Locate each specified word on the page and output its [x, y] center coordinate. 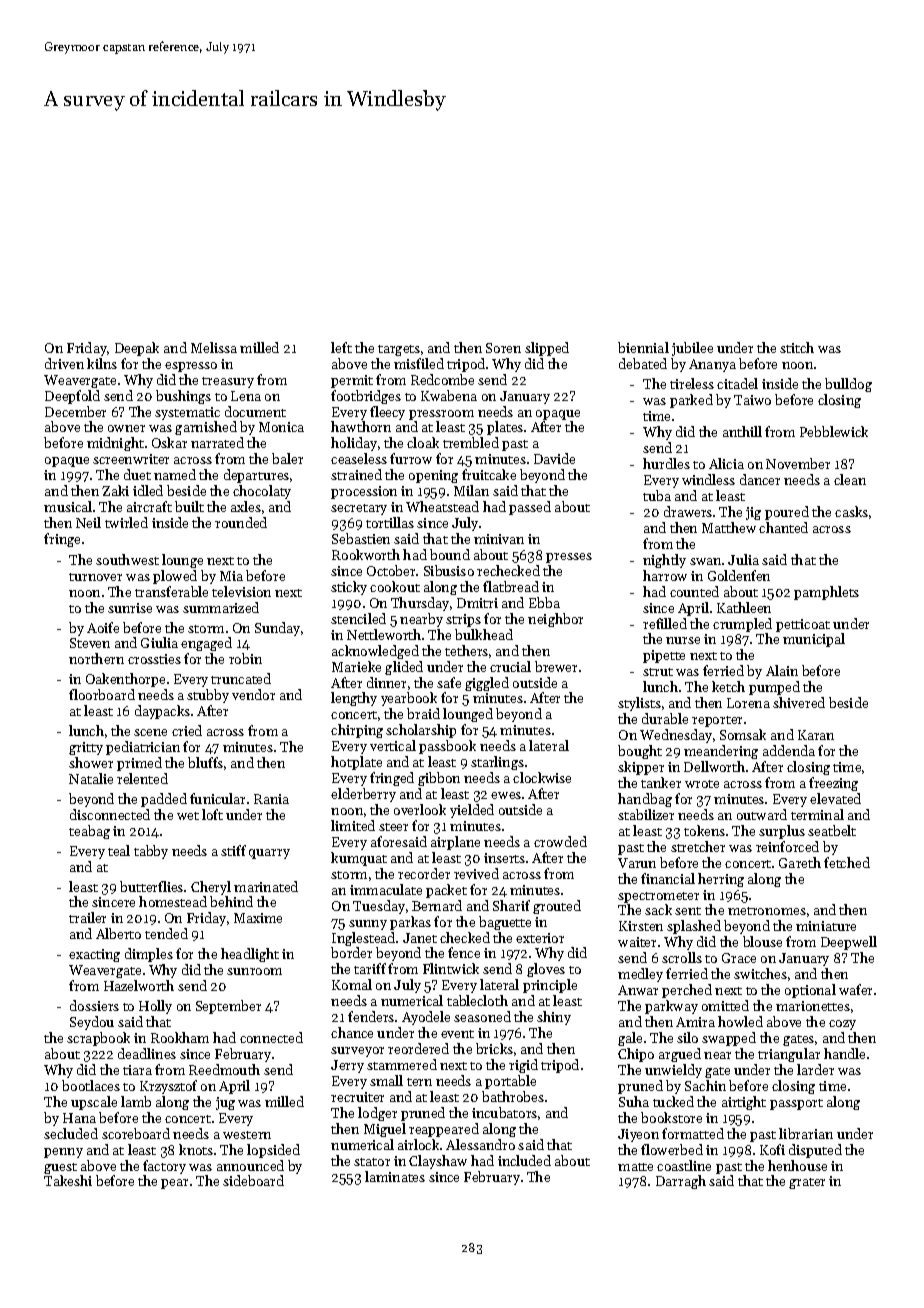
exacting [94, 955]
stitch [797, 347]
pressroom [441, 415]
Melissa [214, 347]
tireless [692, 383]
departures [256, 476]
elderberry [363, 795]
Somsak [743, 734]
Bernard [437, 905]
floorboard [102, 694]
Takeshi [68, 1180]
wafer [855, 989]
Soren [503, 348]
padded [164, 800]
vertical [393, 745]
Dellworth [714, 766]
